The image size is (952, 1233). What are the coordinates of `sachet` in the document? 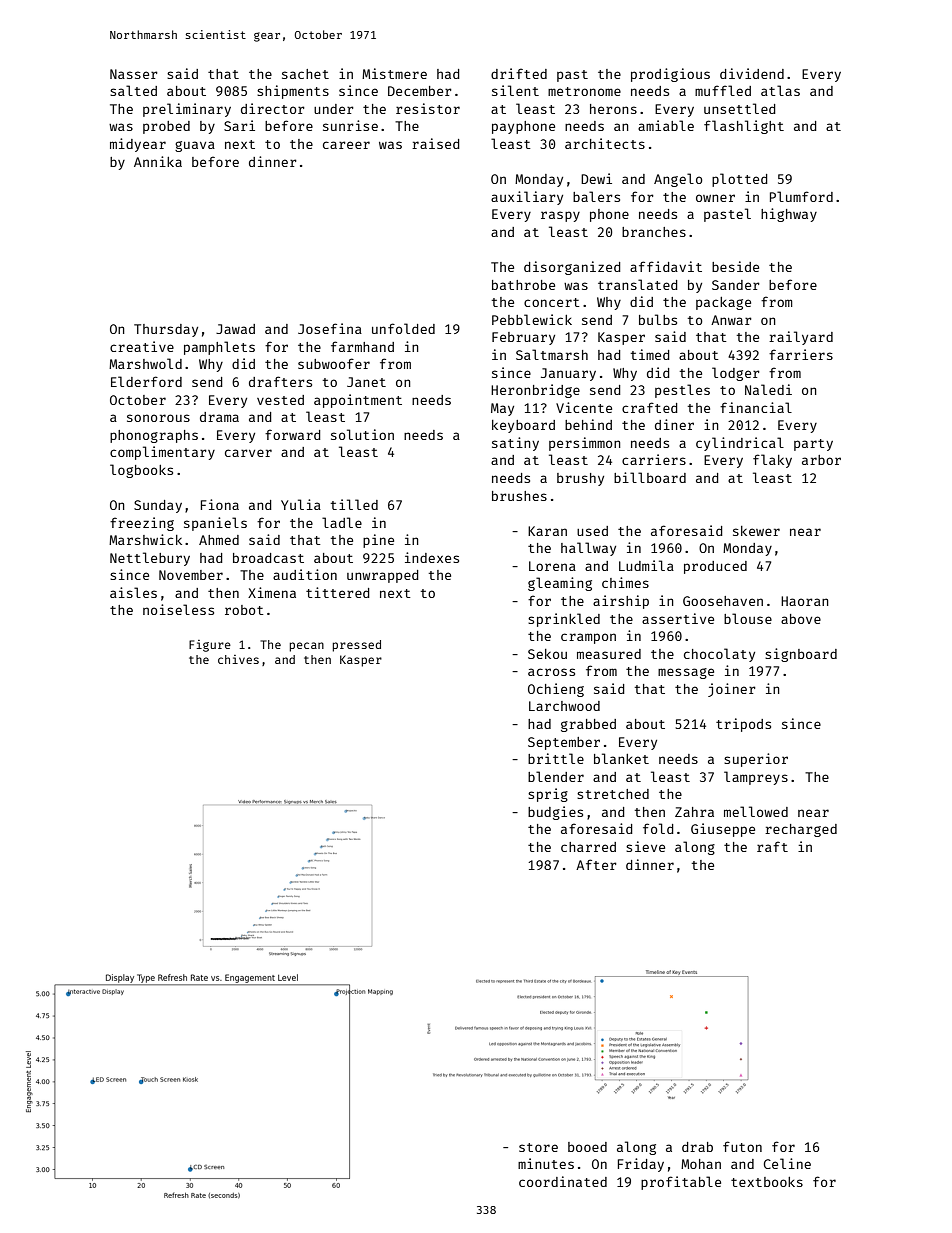 It's located at (305, 74).
